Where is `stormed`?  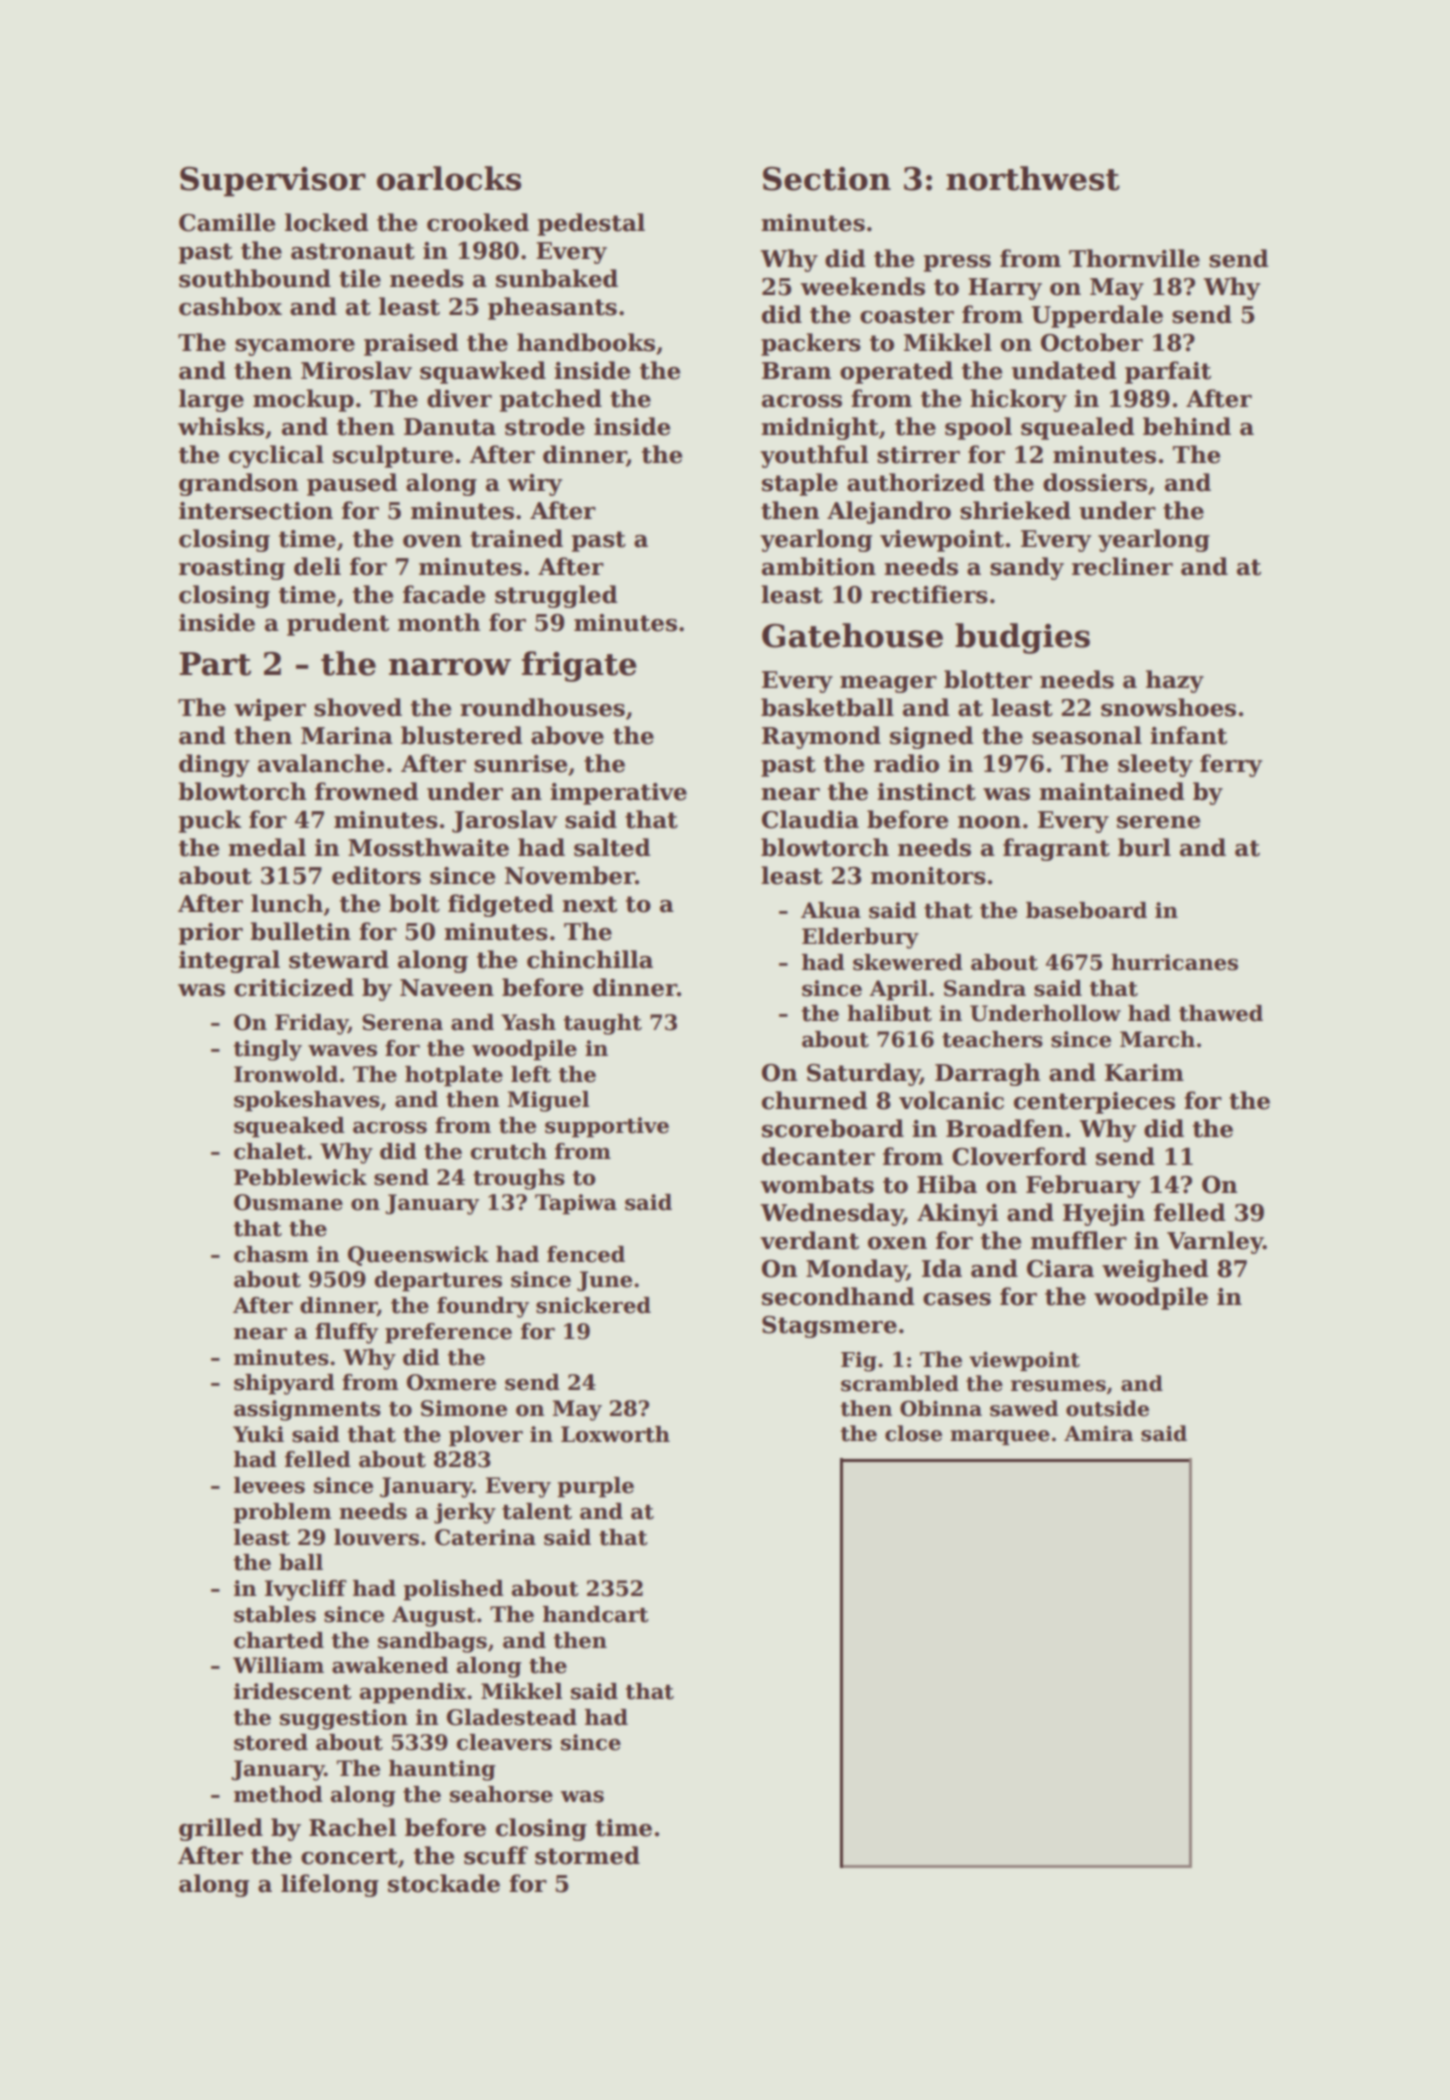 stormed is located at coordinates (587, 1855).
